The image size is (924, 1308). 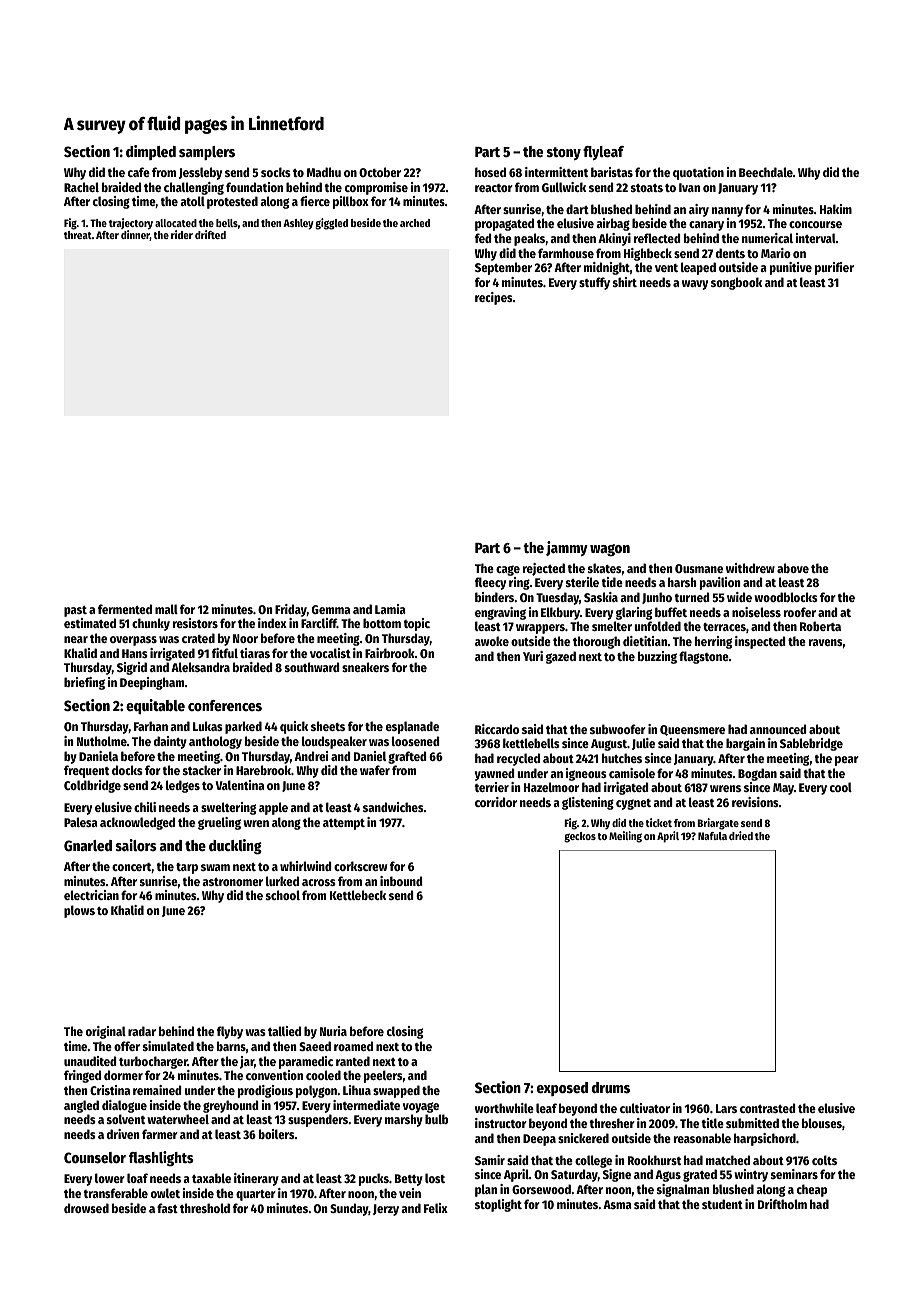 I want to click on reactor, so click(x=494, y=188).
